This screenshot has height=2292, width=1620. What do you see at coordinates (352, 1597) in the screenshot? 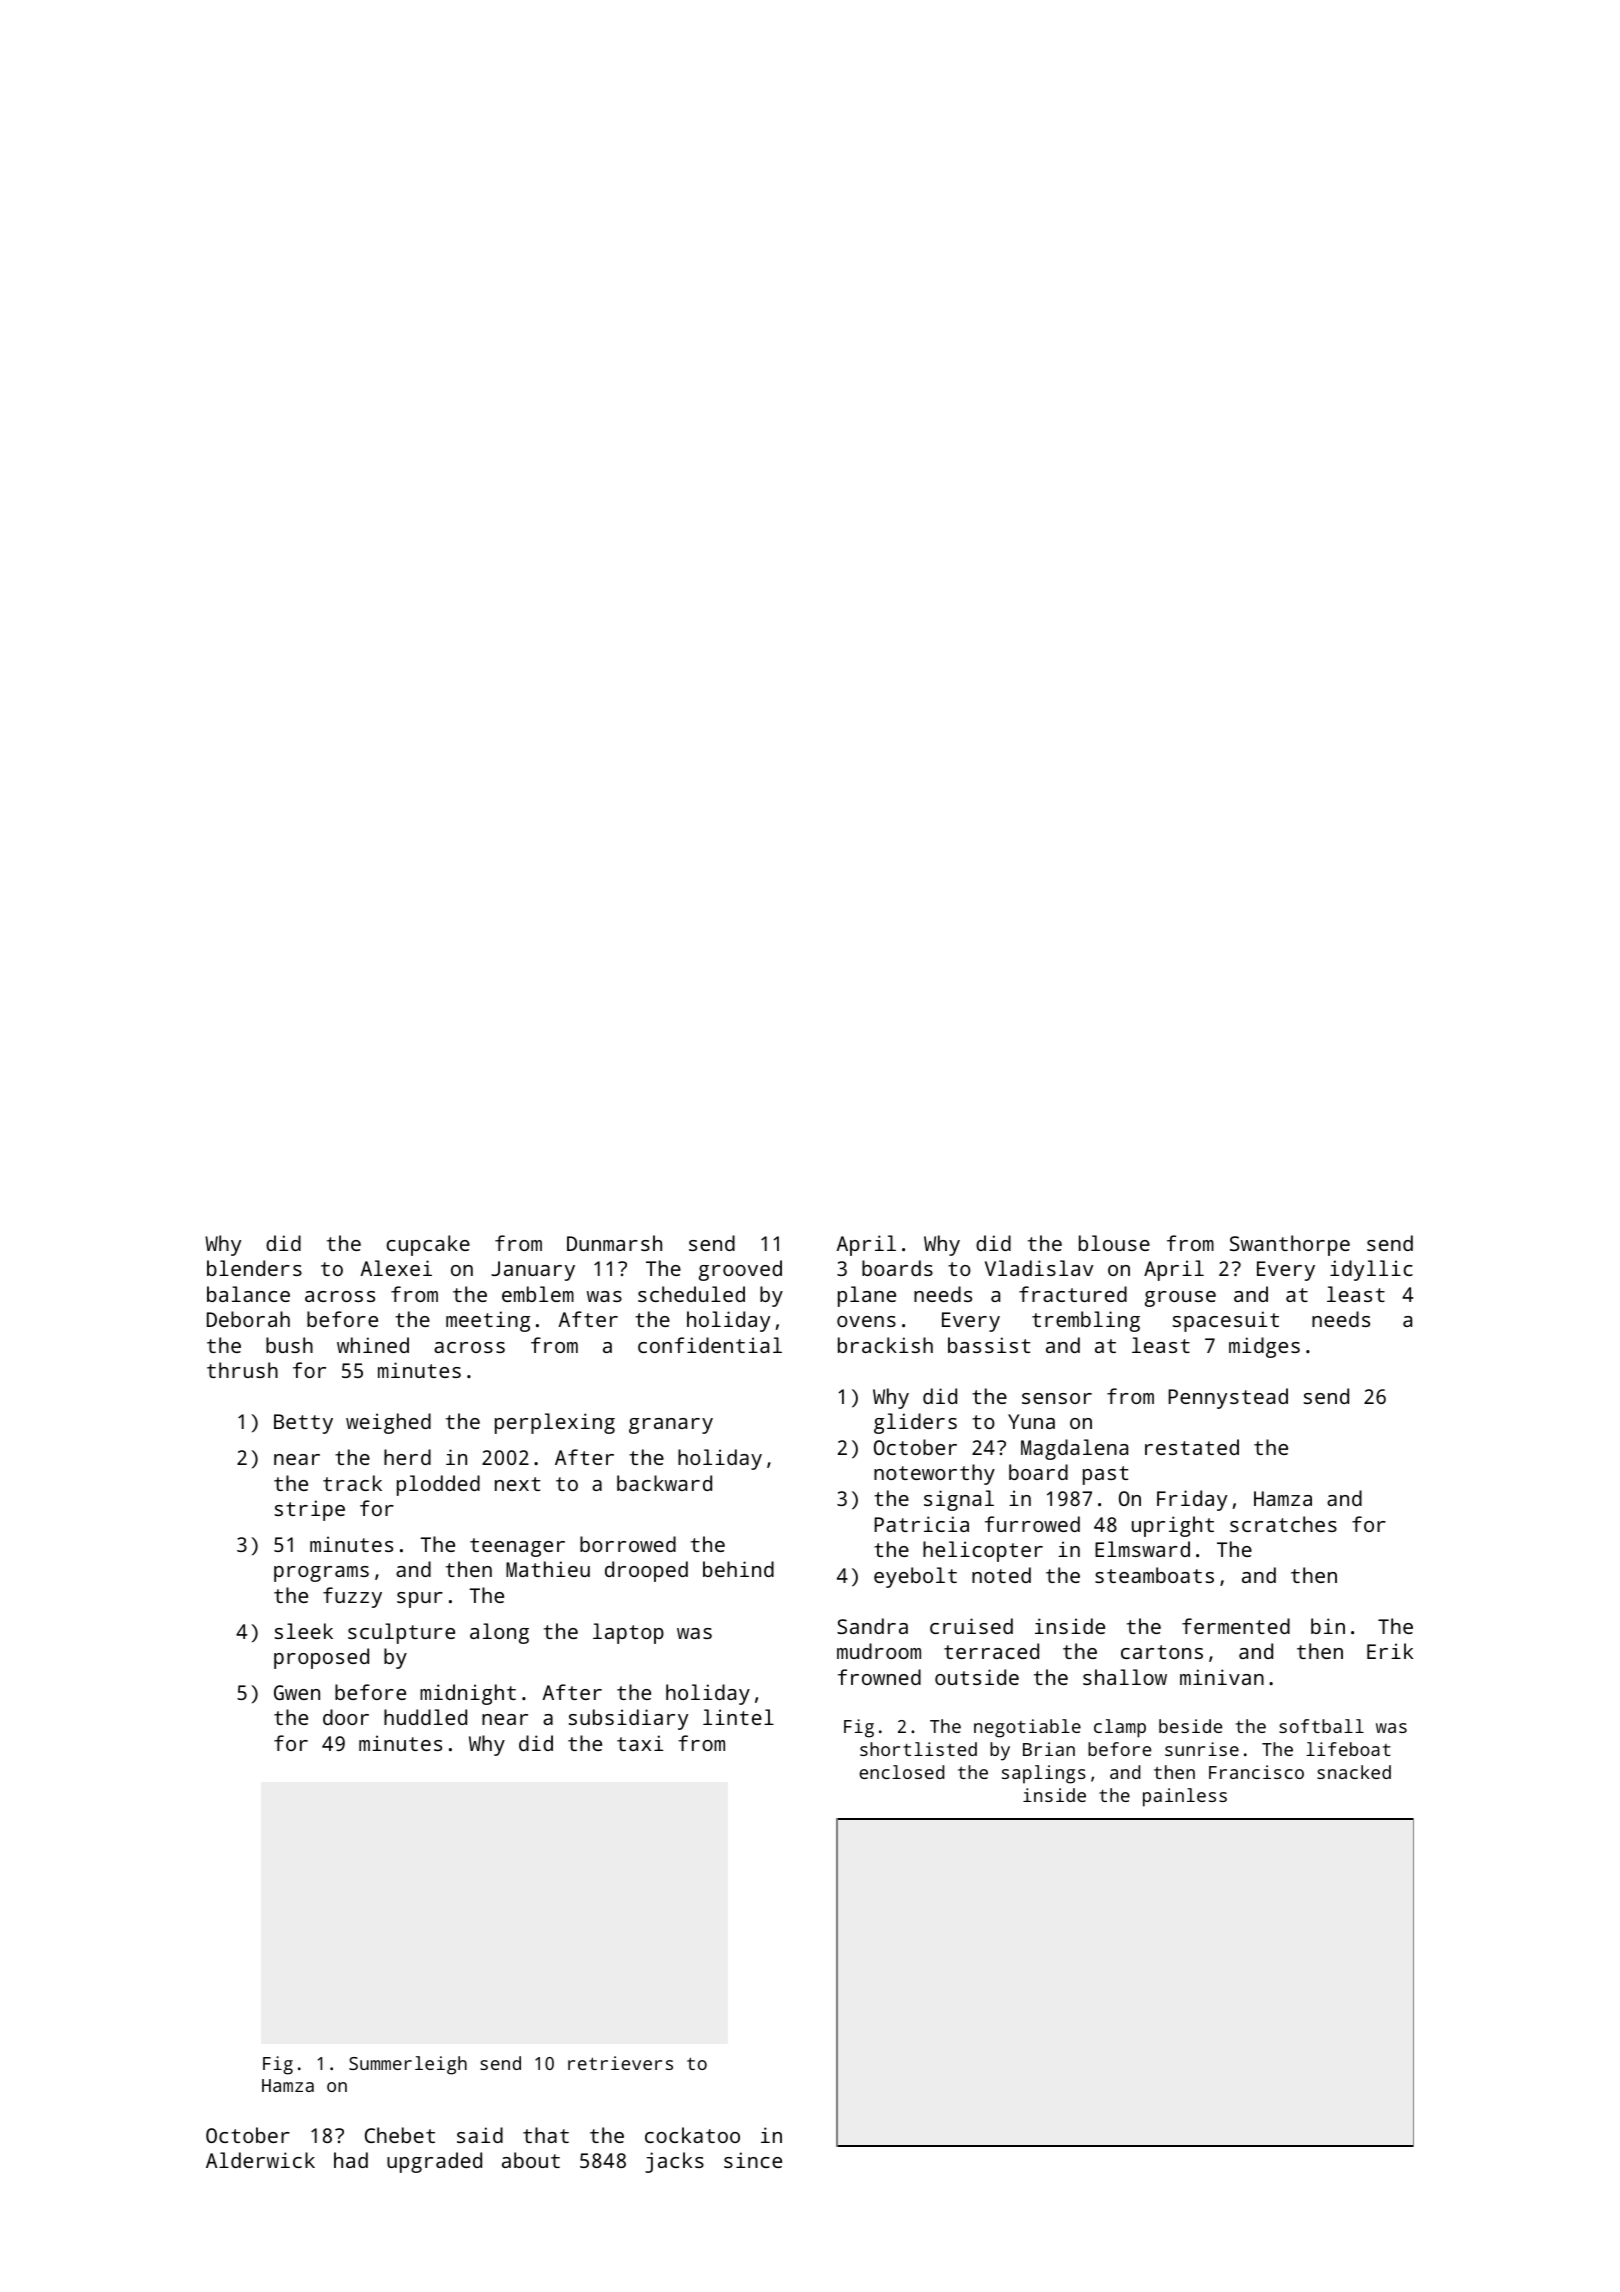
I see `fuzzy` at bounding box center [352, 1597].
